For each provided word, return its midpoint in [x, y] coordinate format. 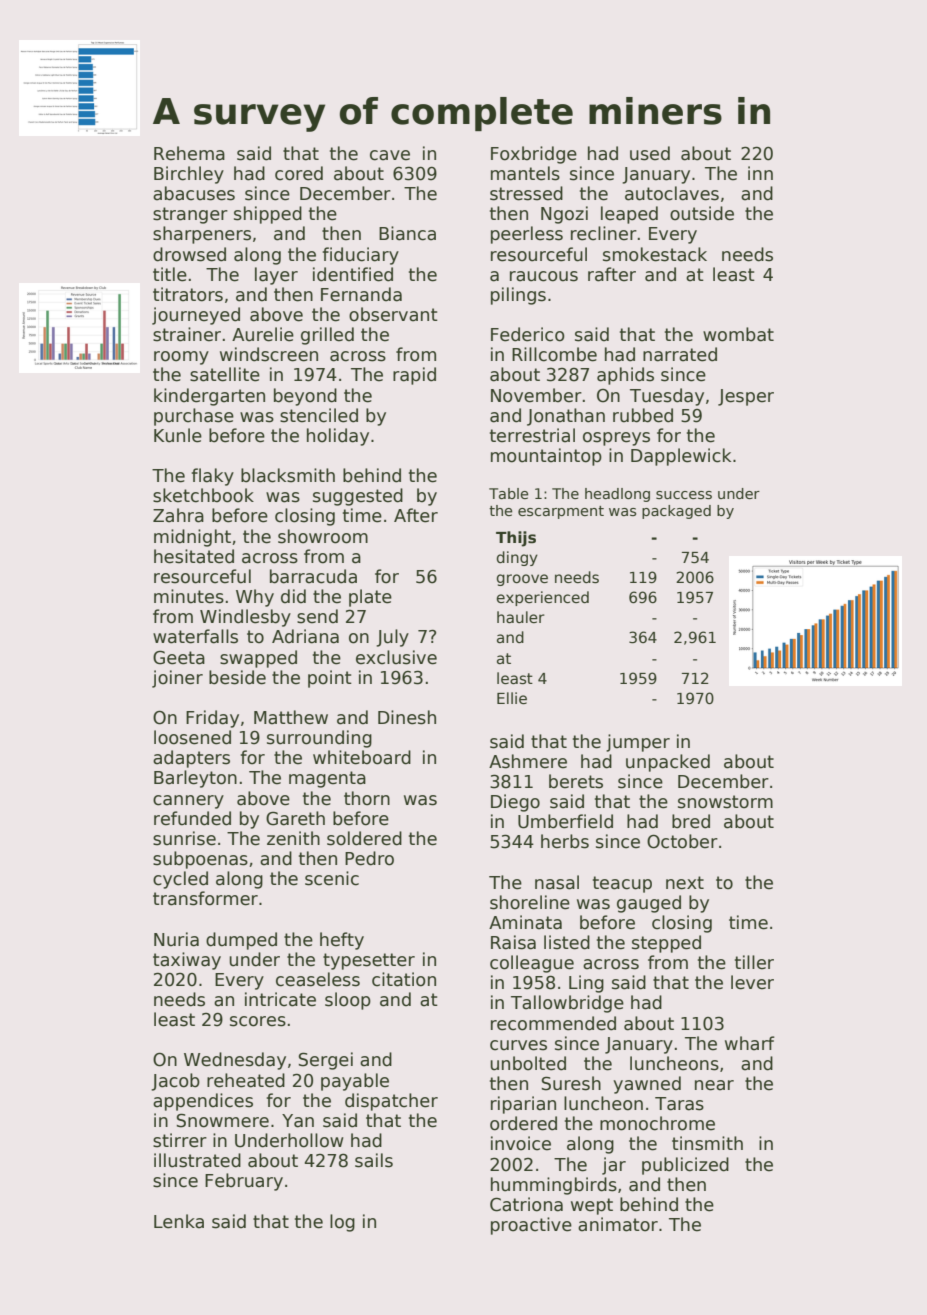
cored [299, 173]
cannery [188, 802]
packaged [676, 512]
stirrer [180, 1140]
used [650, 153]
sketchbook [203, 495]
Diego [515, 803]
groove [522, 580]
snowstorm [725, 802]
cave [390, 155]
